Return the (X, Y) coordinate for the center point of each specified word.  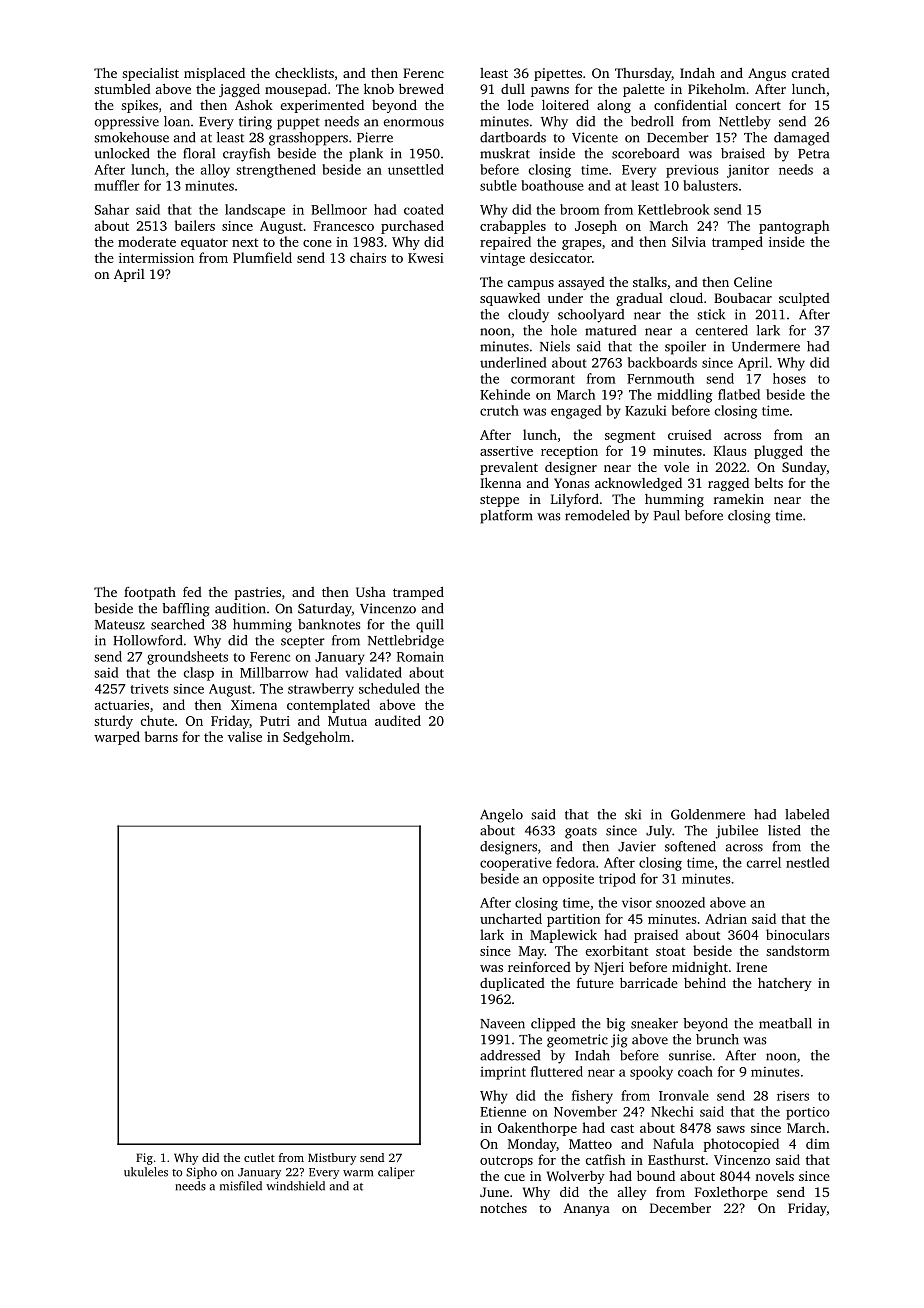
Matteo (590, 1144)
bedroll (652, 121)
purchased (412, 227)
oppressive (127, 123)
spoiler (685, 348)
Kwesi (426, 258)
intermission (156, 258)
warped (117, 738)
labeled (807, 814)
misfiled (241, 1186)
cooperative (516, 864)
